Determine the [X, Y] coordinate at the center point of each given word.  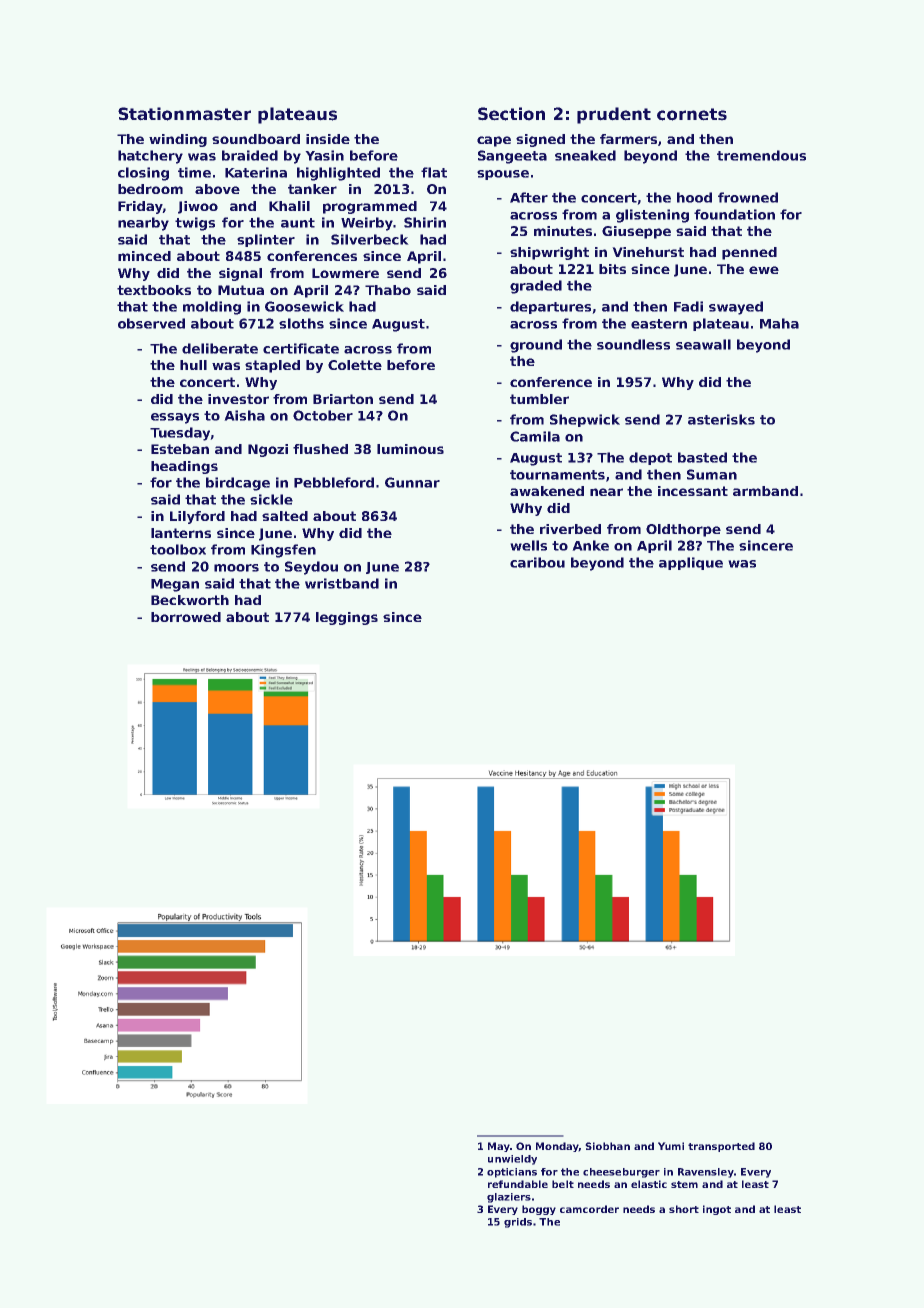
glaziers [509, 1198]
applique [691, 563]
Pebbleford [334, 482]
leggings [347, 618]
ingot [717, 1210]
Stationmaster [184, 114]
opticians [512, 1173]
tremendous [761, 155]
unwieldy [512, 1160]
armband [765, 491]
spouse [503, 175]
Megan [175, 585]
